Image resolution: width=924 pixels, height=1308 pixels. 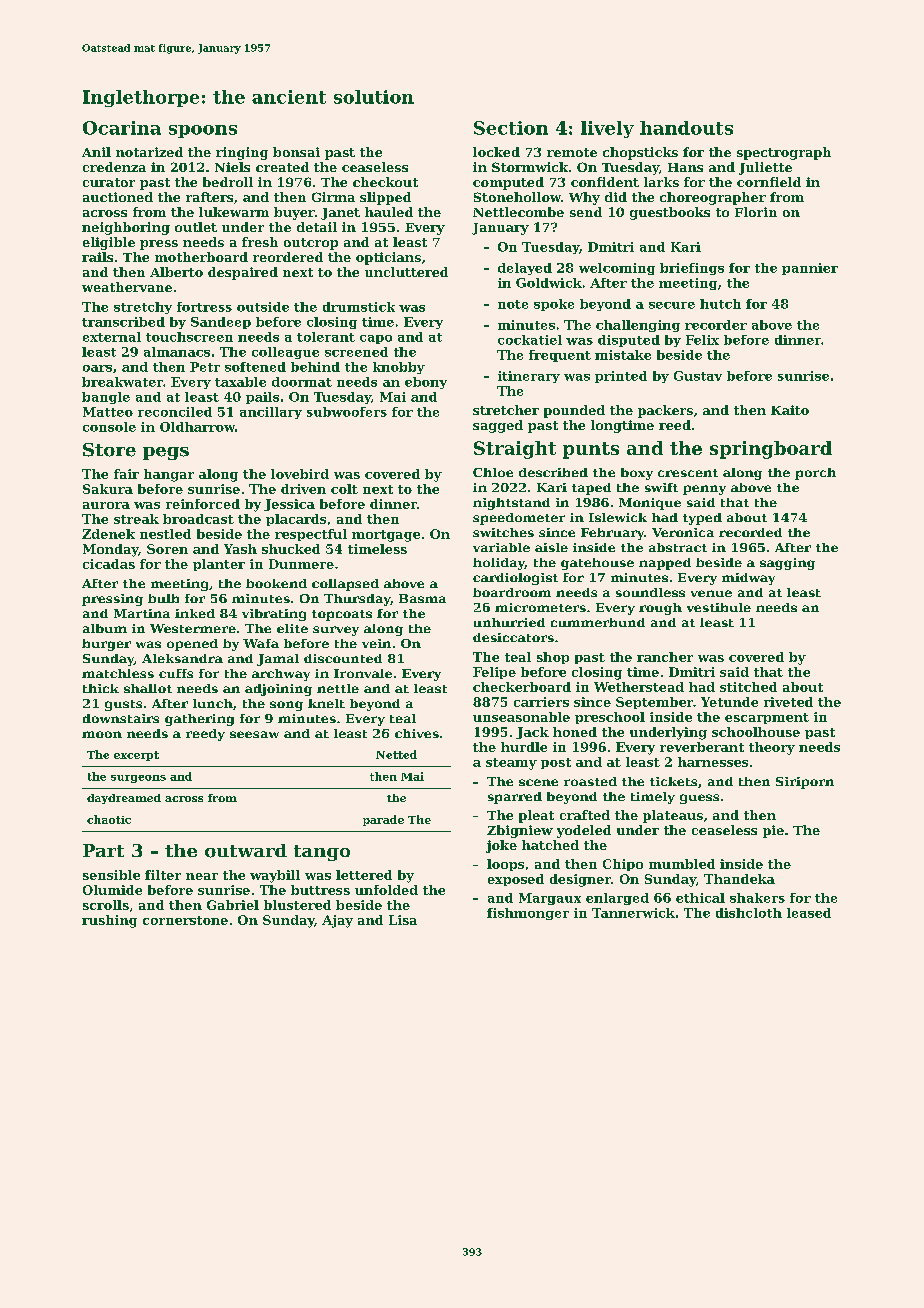 I want to click on inked, so click(x=195, y=613).
